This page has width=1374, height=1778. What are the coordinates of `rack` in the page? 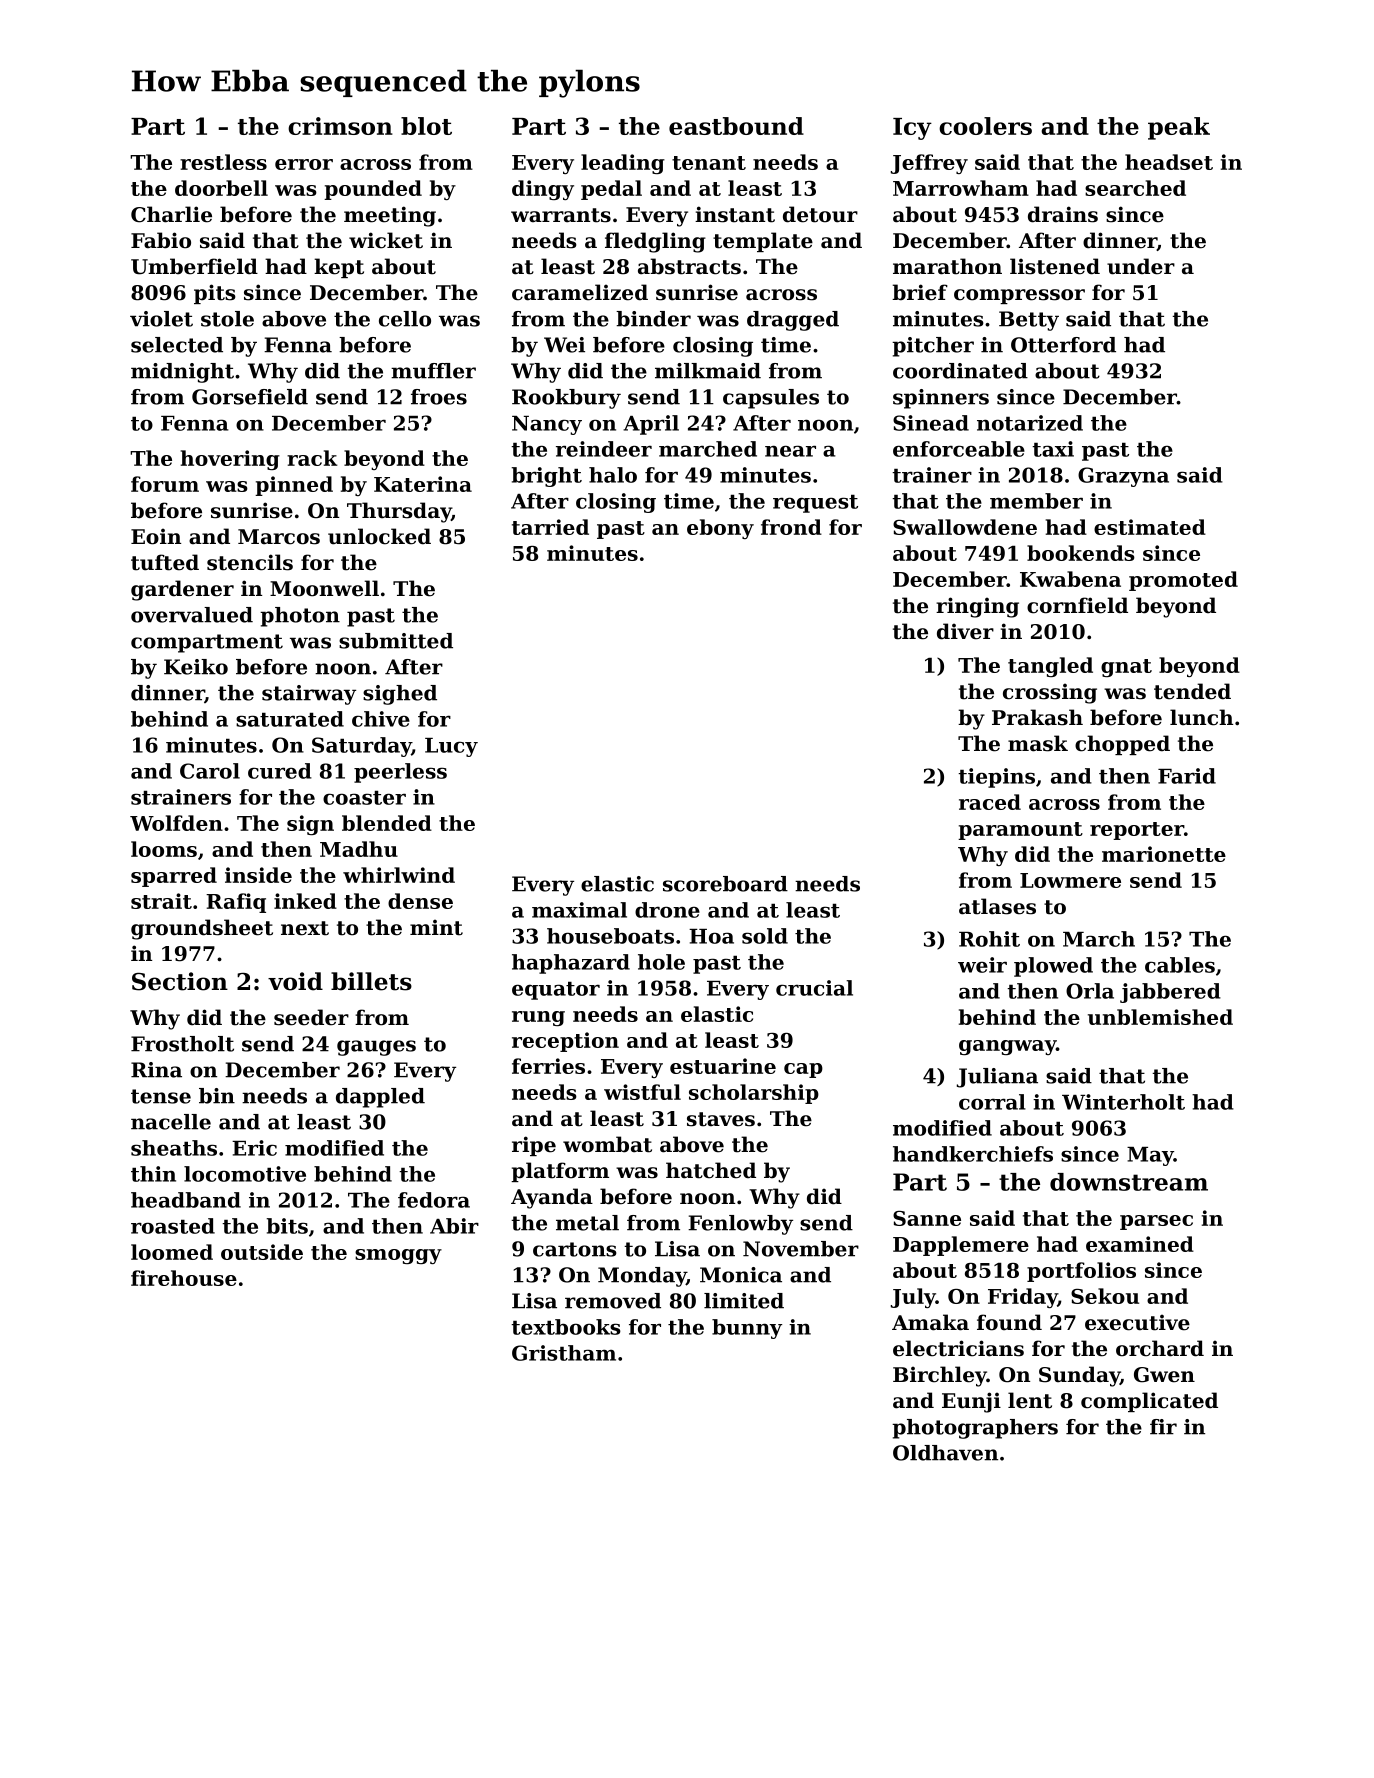 It's located at (312, 458).
